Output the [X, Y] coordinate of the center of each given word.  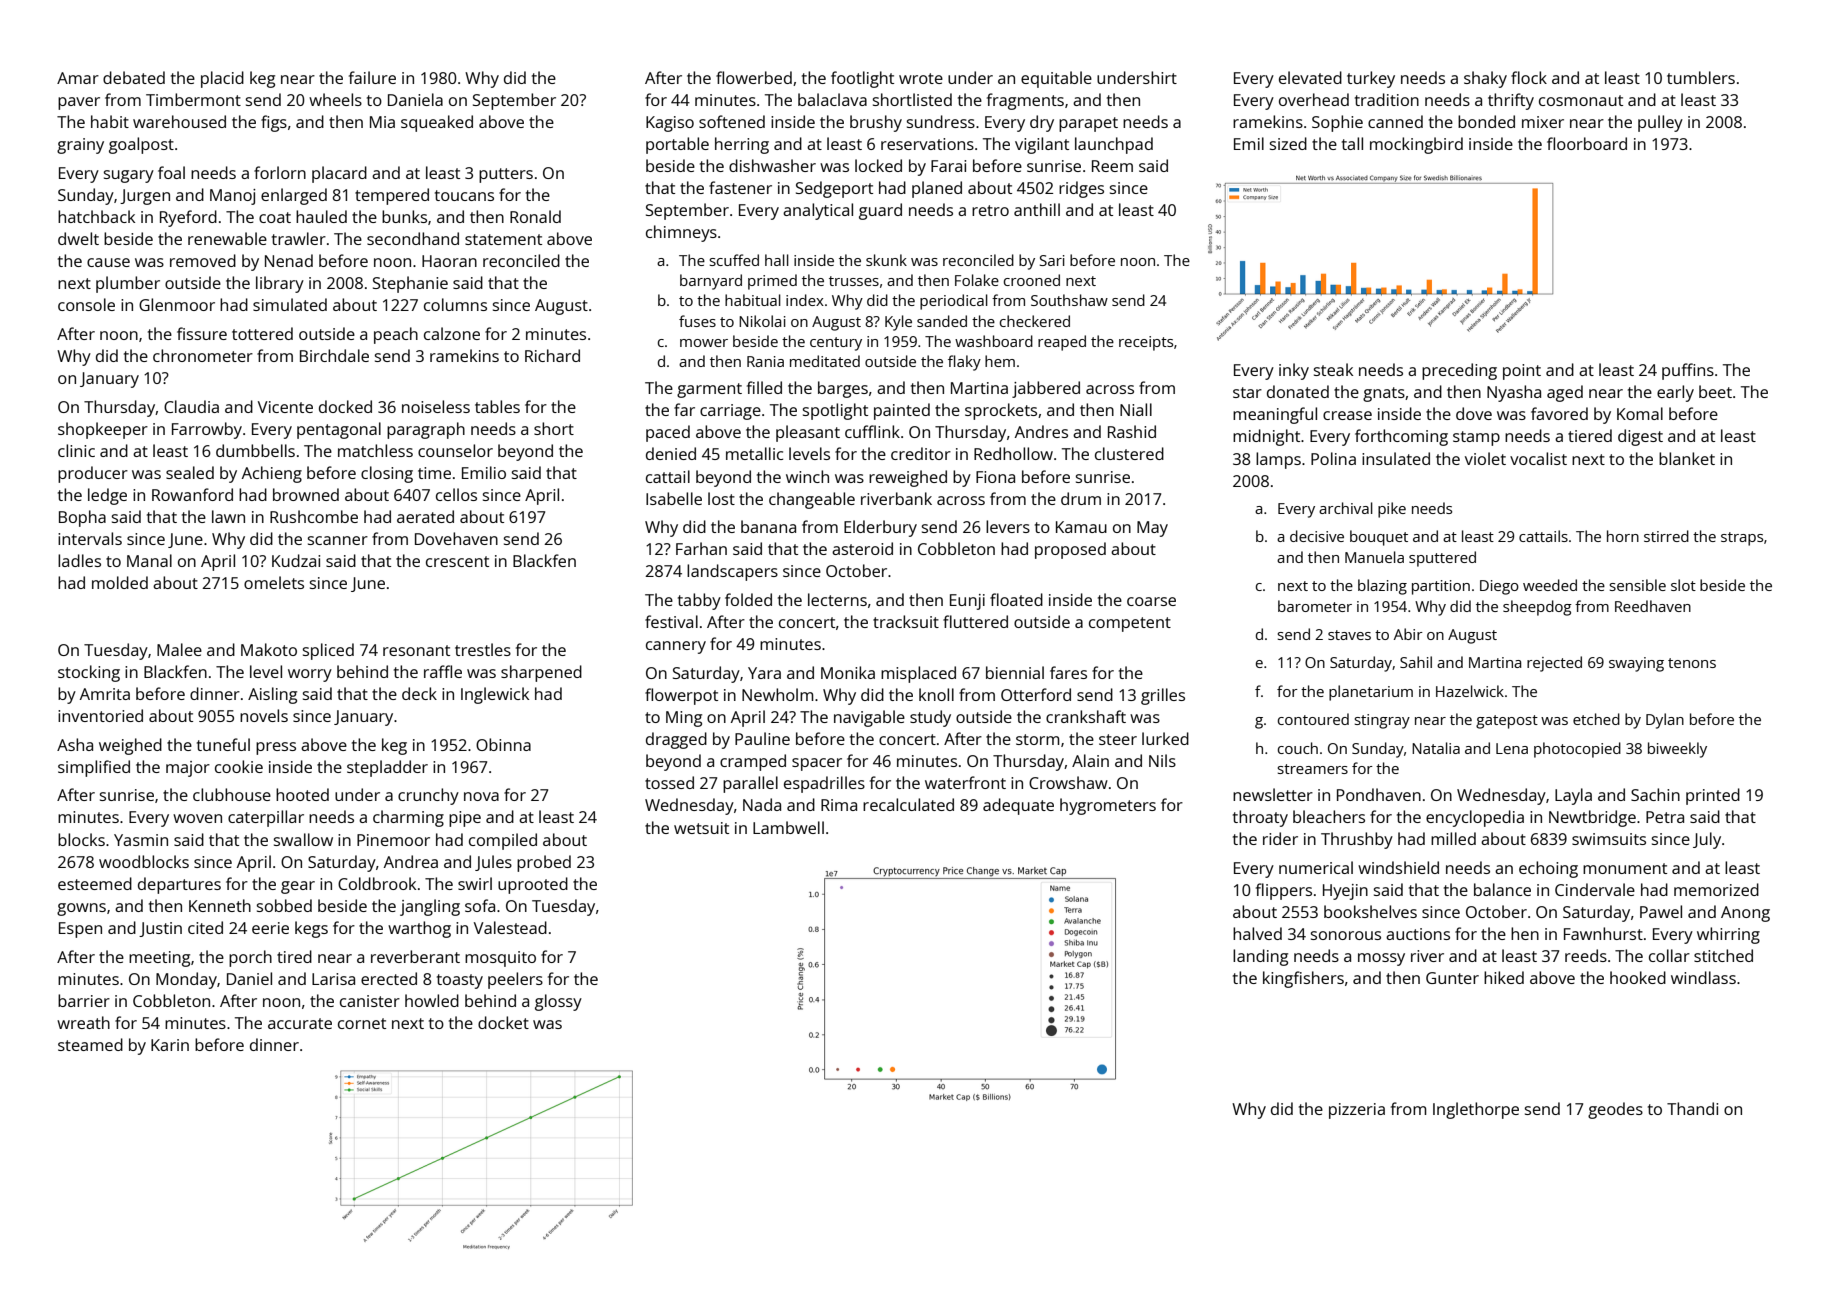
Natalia [1436, 748]
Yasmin [141, 840]
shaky [1485, 79]
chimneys [681, 233]
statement [503, 239]
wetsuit [701, 828]
